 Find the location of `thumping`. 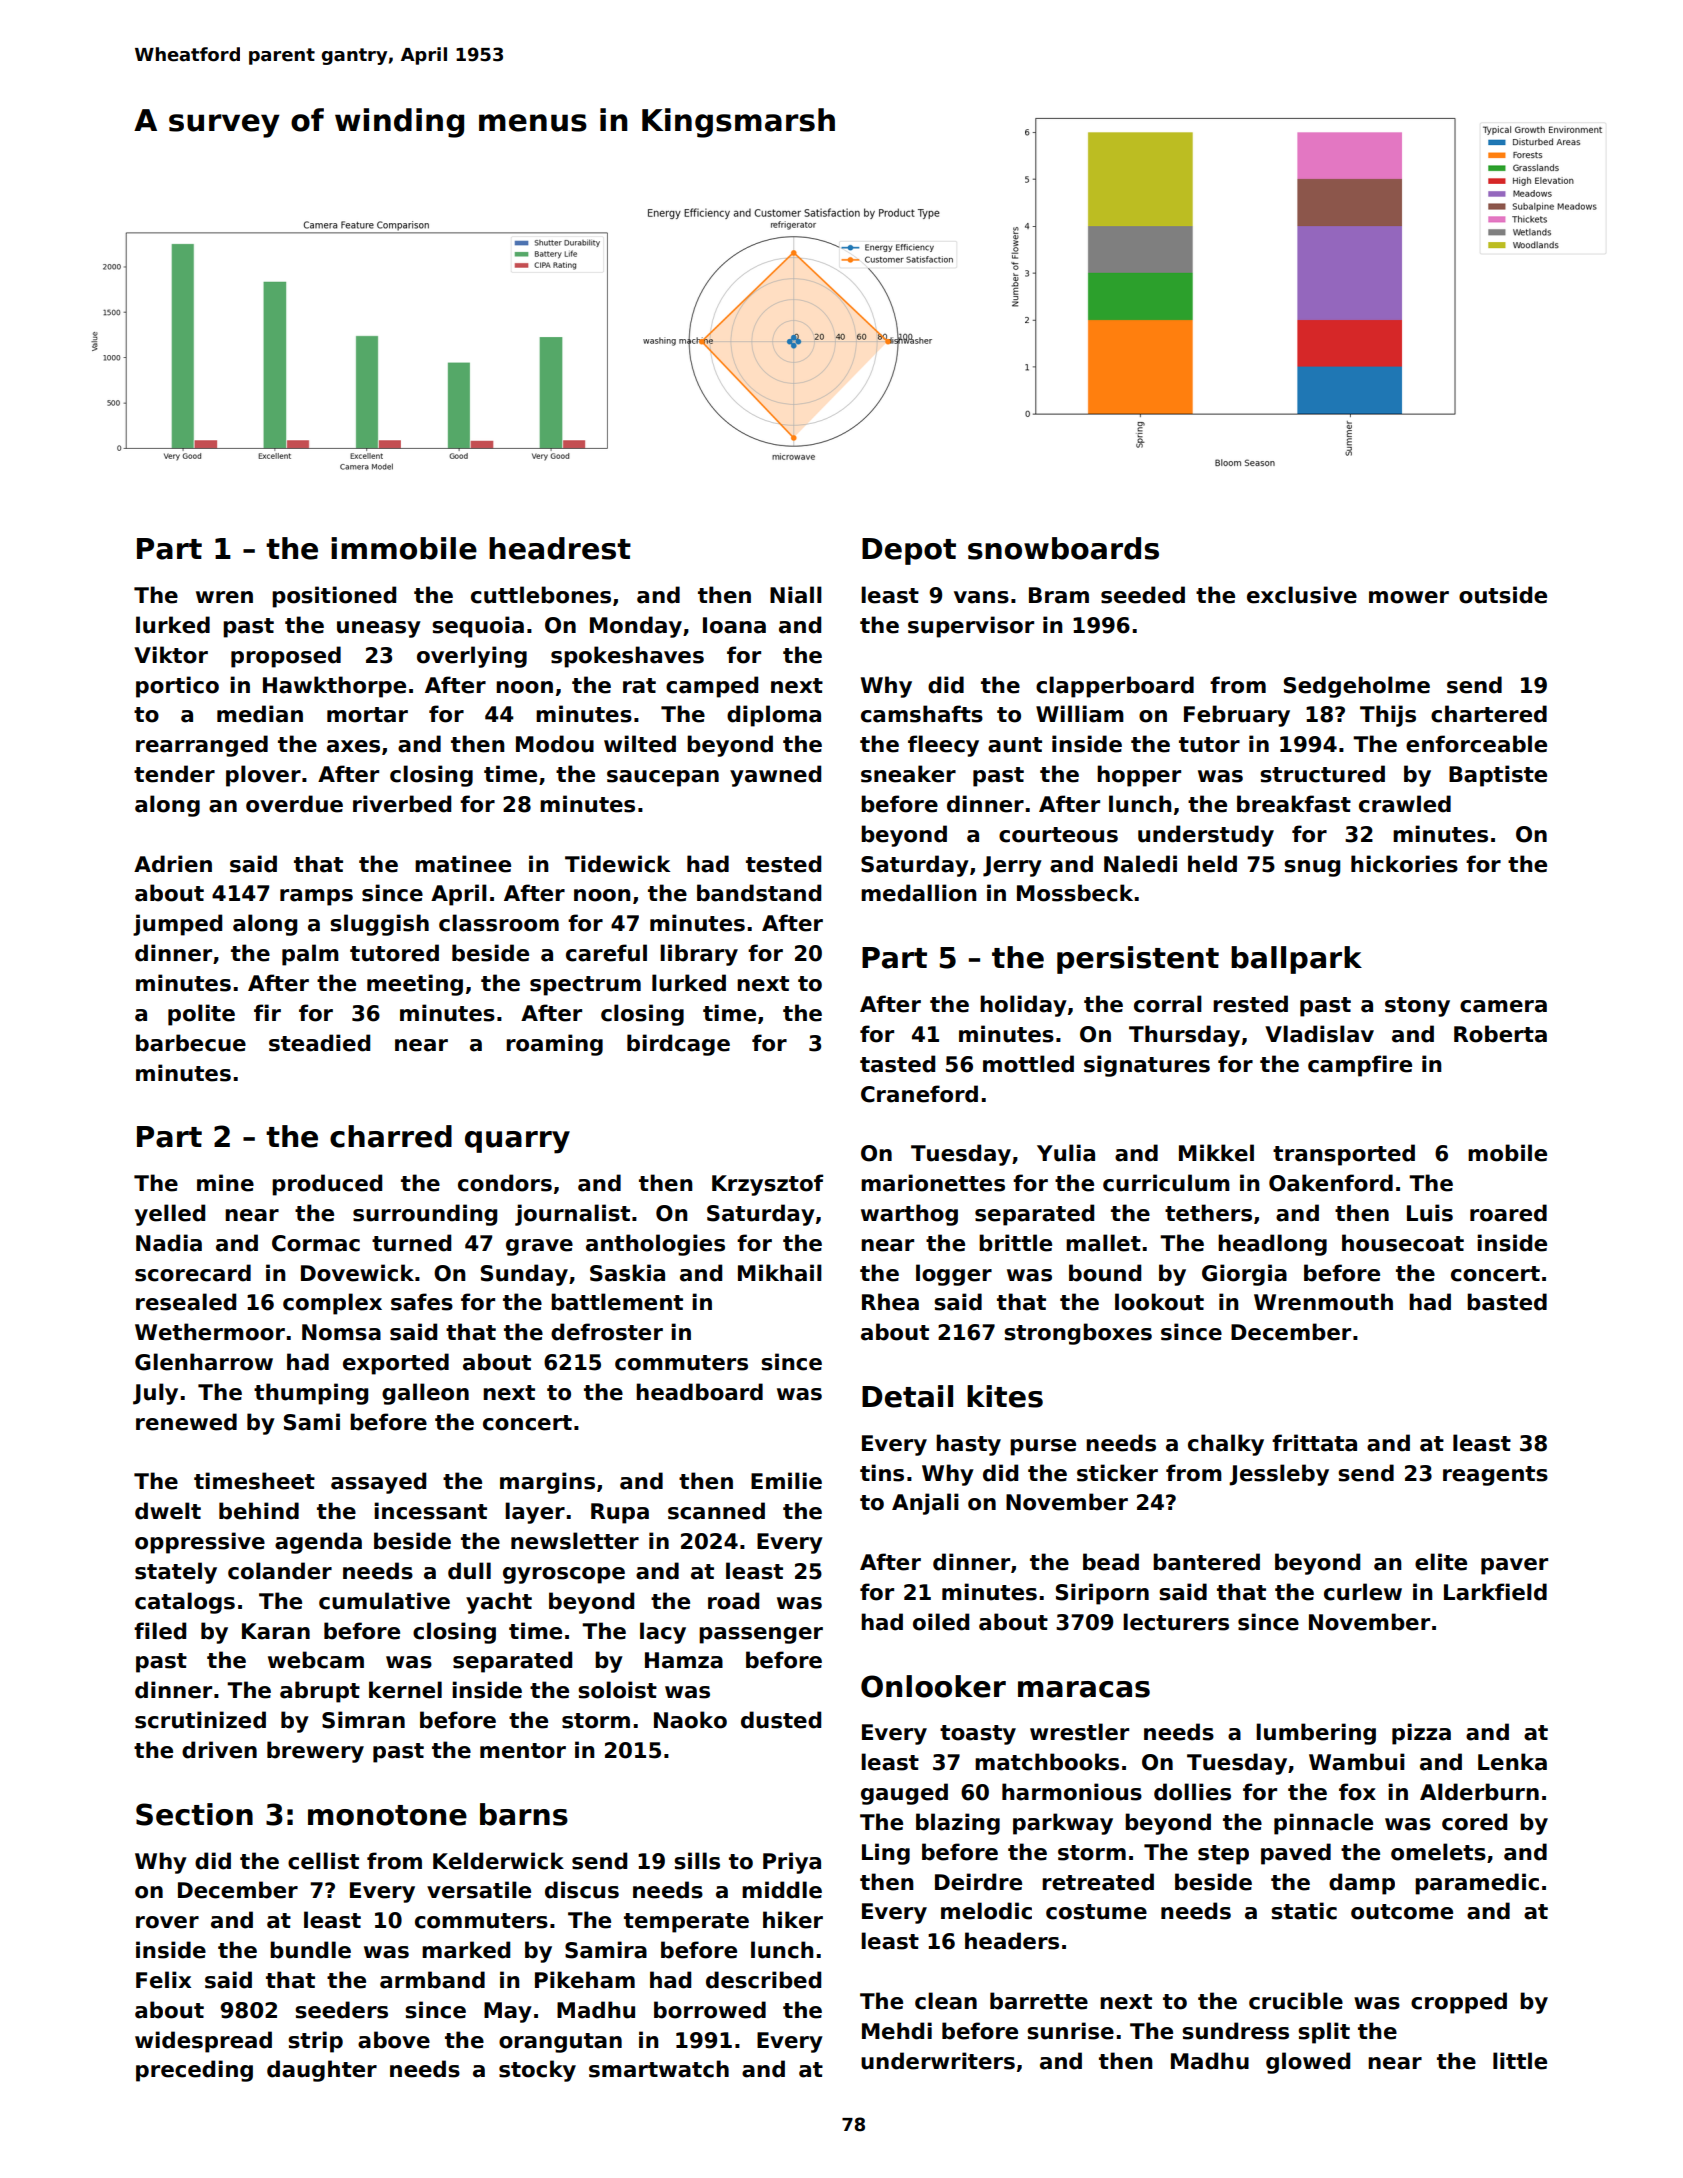

thumping is located at coordinates (311, 1394).
